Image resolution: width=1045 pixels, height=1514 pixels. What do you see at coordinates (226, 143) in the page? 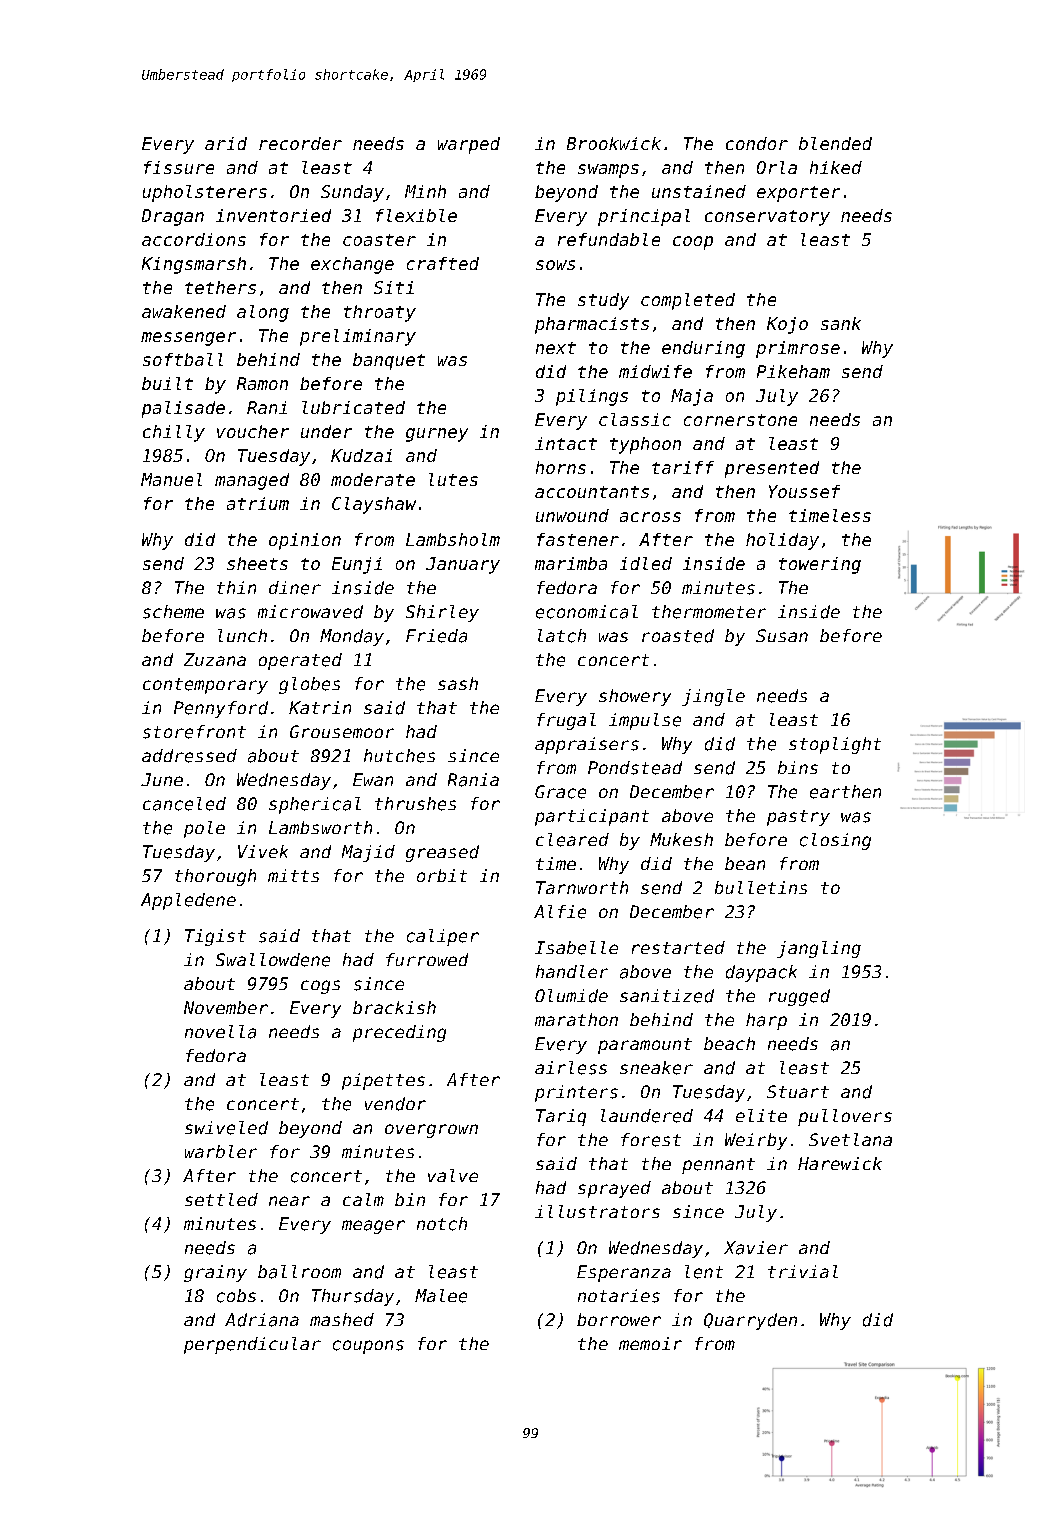
I see `arid` at bounding box center [226, 143].
